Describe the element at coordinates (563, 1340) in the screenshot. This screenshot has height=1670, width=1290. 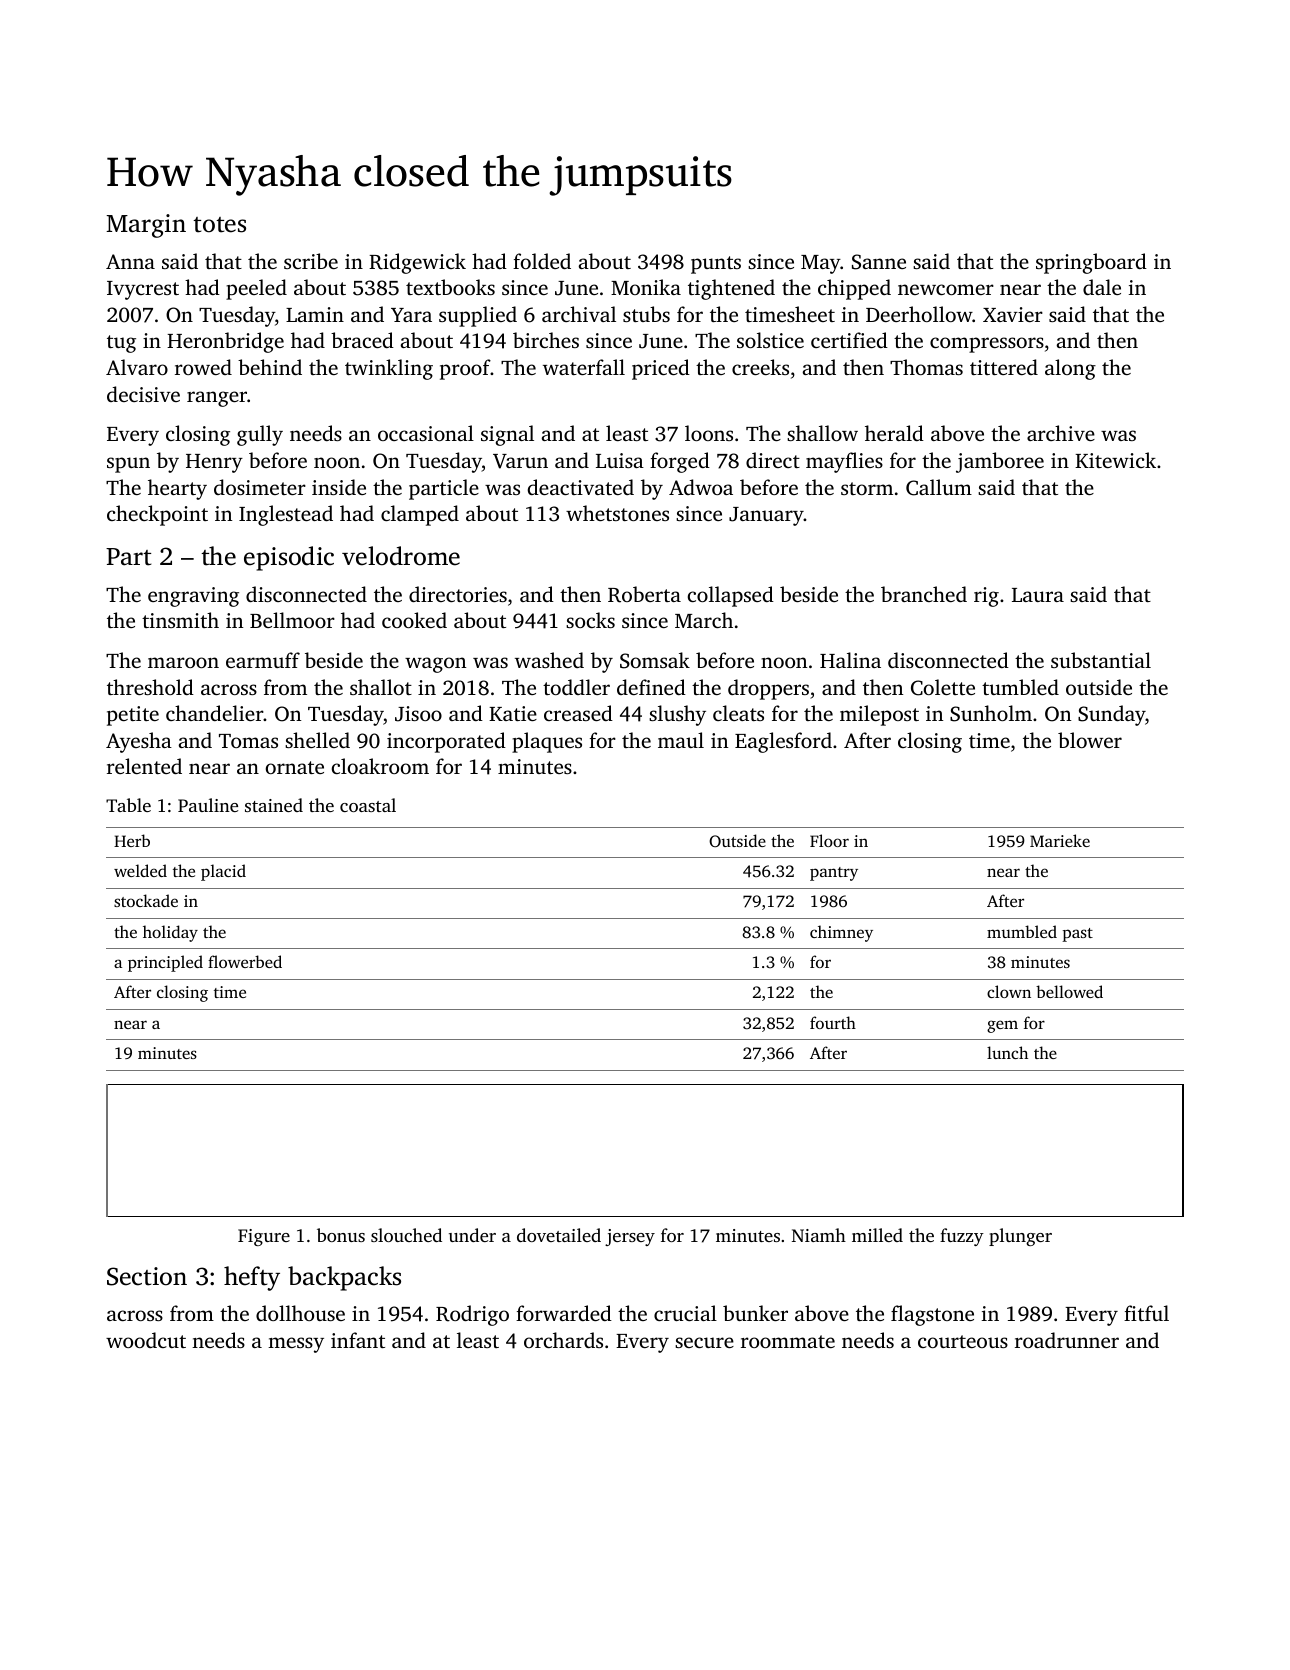
I see `orchards` at that location.
